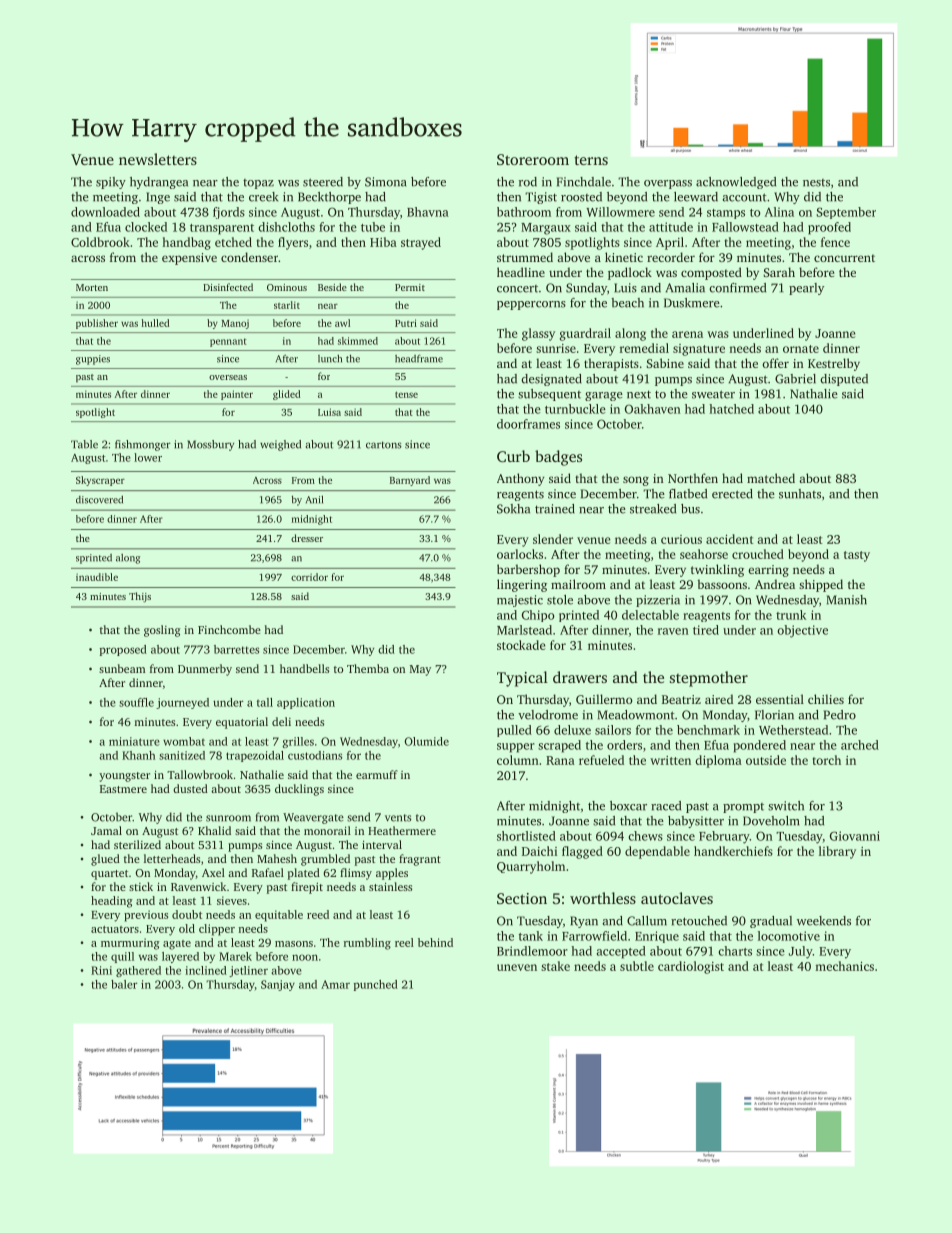  Describe the element at coordinates (628, 806) in the screenshot. I see `boxcar` at that location.
